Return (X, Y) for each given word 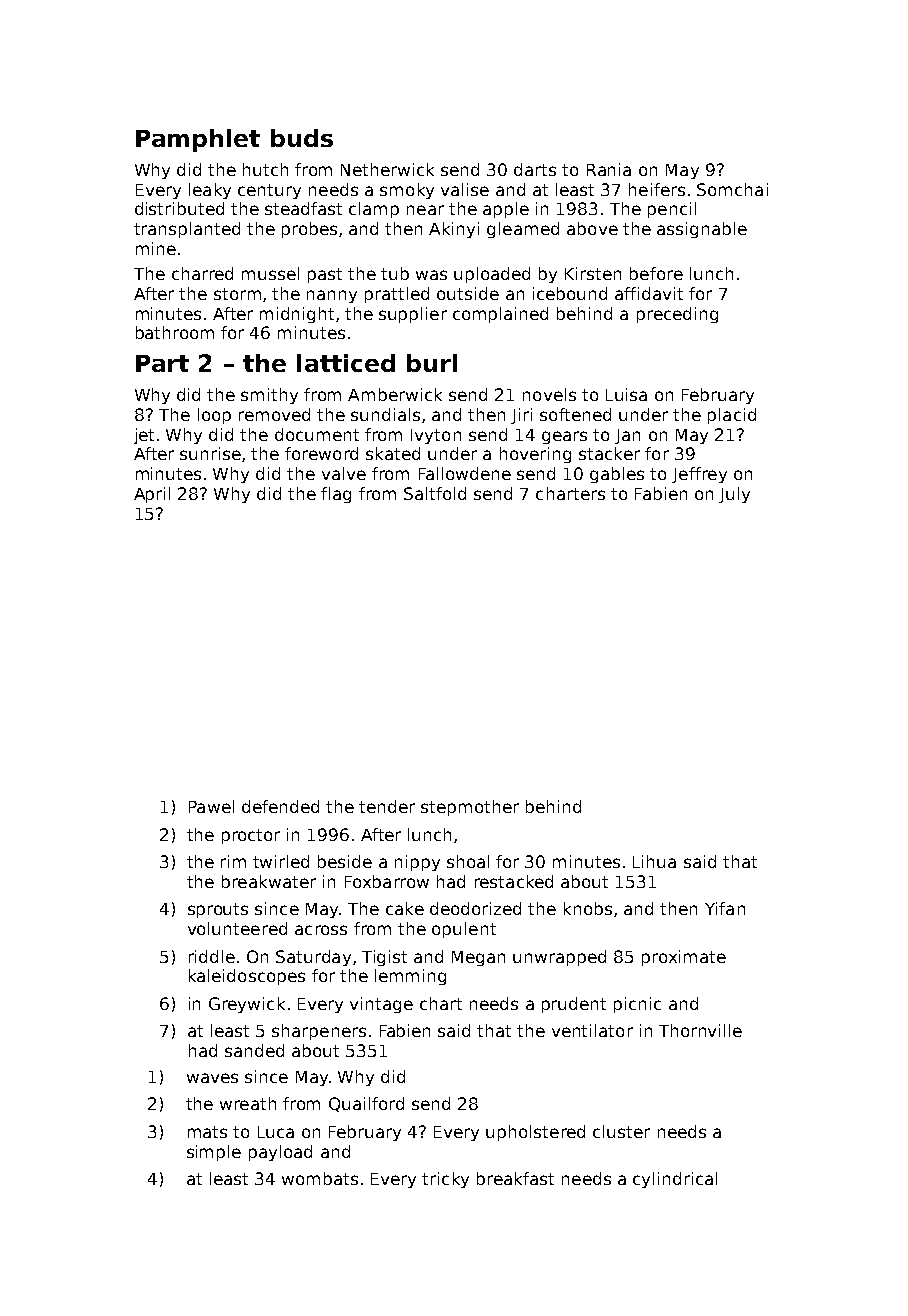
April (152, 495)
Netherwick (387, 169)
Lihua (654, 861)
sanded (254, 1050)
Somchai (732, 189)
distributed (179, 208)
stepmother (470, 808)
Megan (478, 958)
